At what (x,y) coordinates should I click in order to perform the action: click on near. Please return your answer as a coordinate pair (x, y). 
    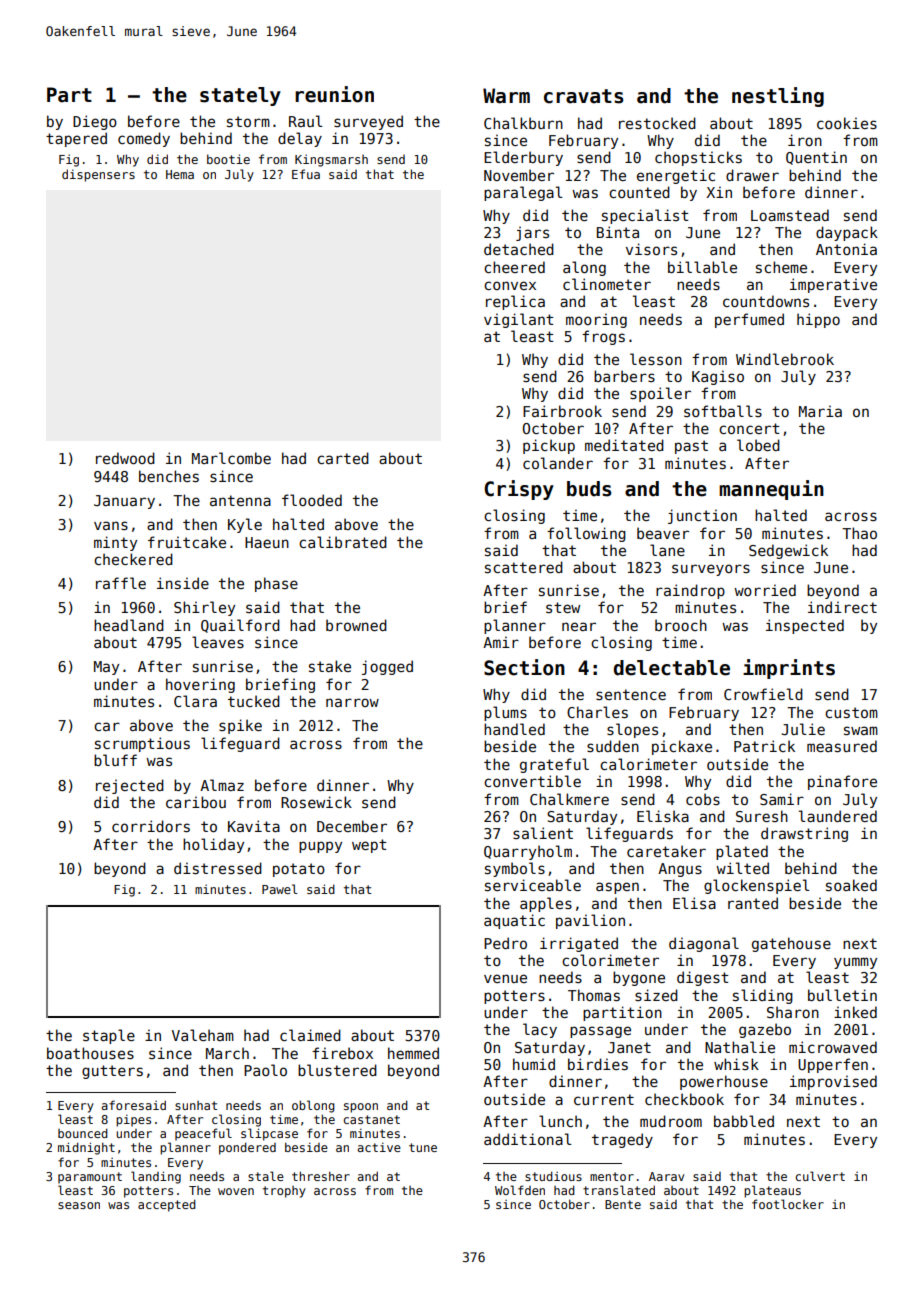
    Looking at the image, I should click on (579, 626).
